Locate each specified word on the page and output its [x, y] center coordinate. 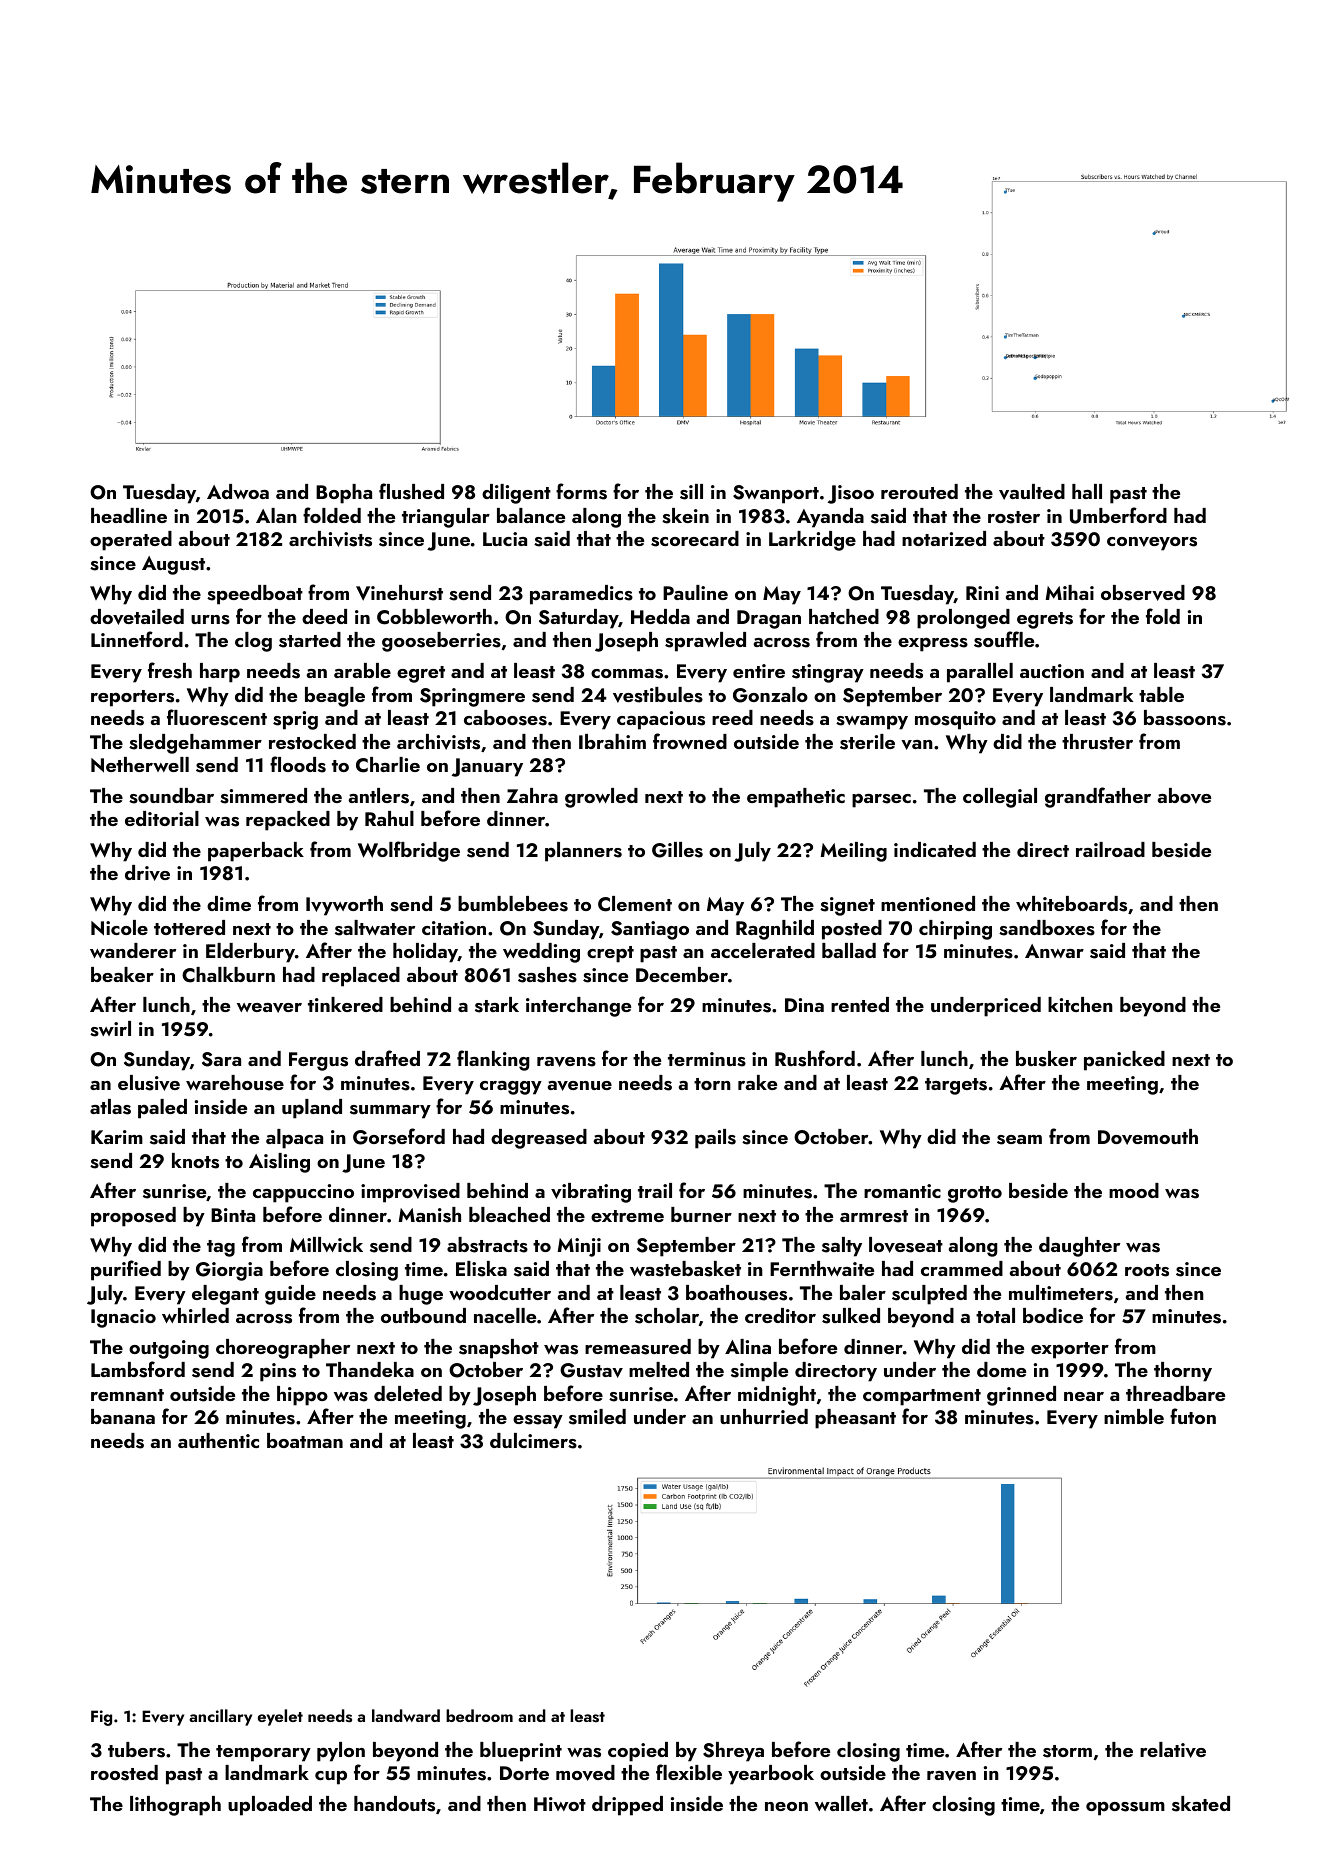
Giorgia [229, 1271]
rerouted [919, 491]
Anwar [1054, 951]
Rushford [815, 1058]
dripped [627, 1806]
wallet [841, 1803]
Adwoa [238, 491]
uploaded [270, 1806]
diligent [516, 494]
